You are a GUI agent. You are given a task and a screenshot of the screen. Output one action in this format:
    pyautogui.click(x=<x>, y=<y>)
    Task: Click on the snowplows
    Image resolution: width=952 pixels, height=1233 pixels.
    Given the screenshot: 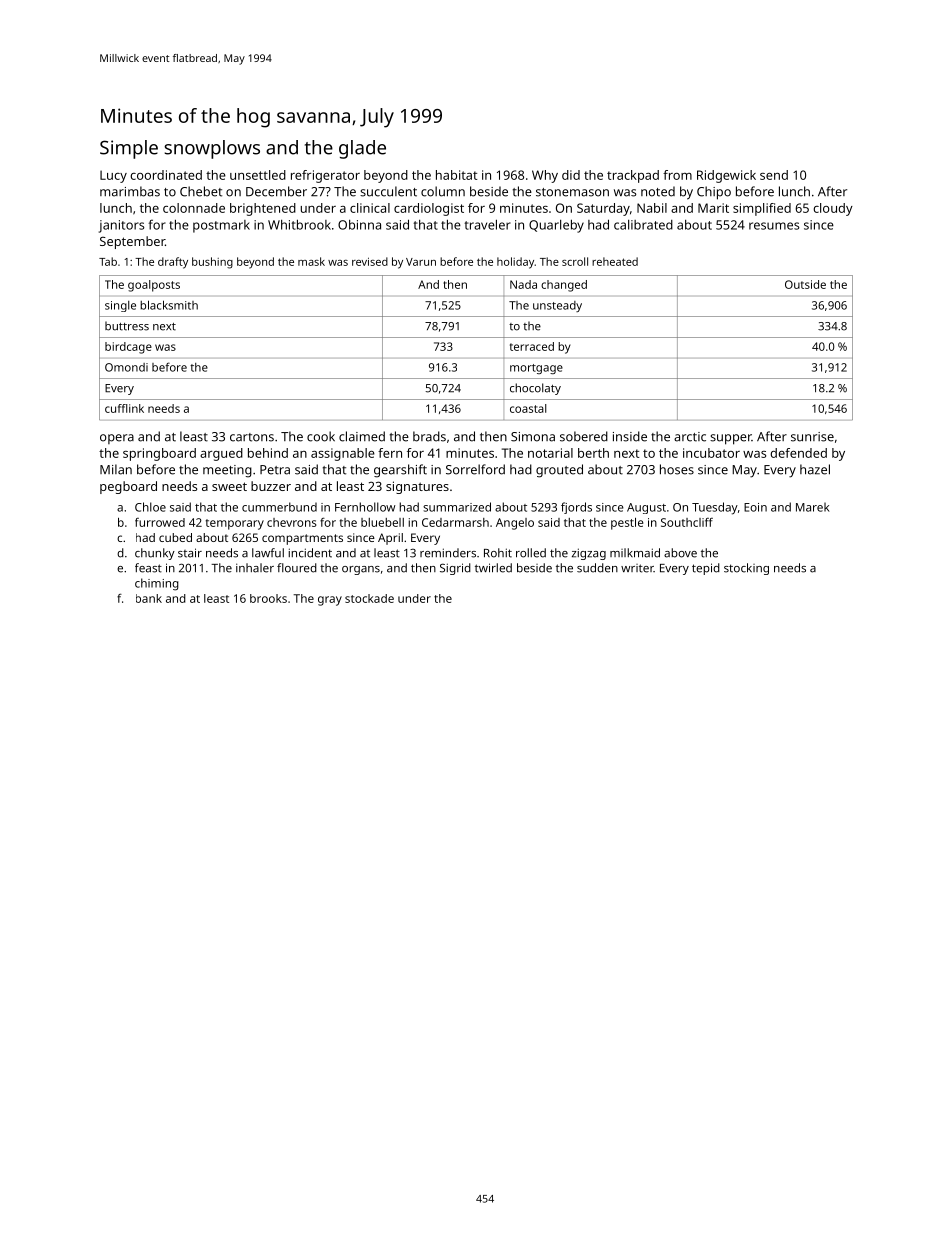 What is the action you would take?
    pyautogui.click(x=212, y=149)
